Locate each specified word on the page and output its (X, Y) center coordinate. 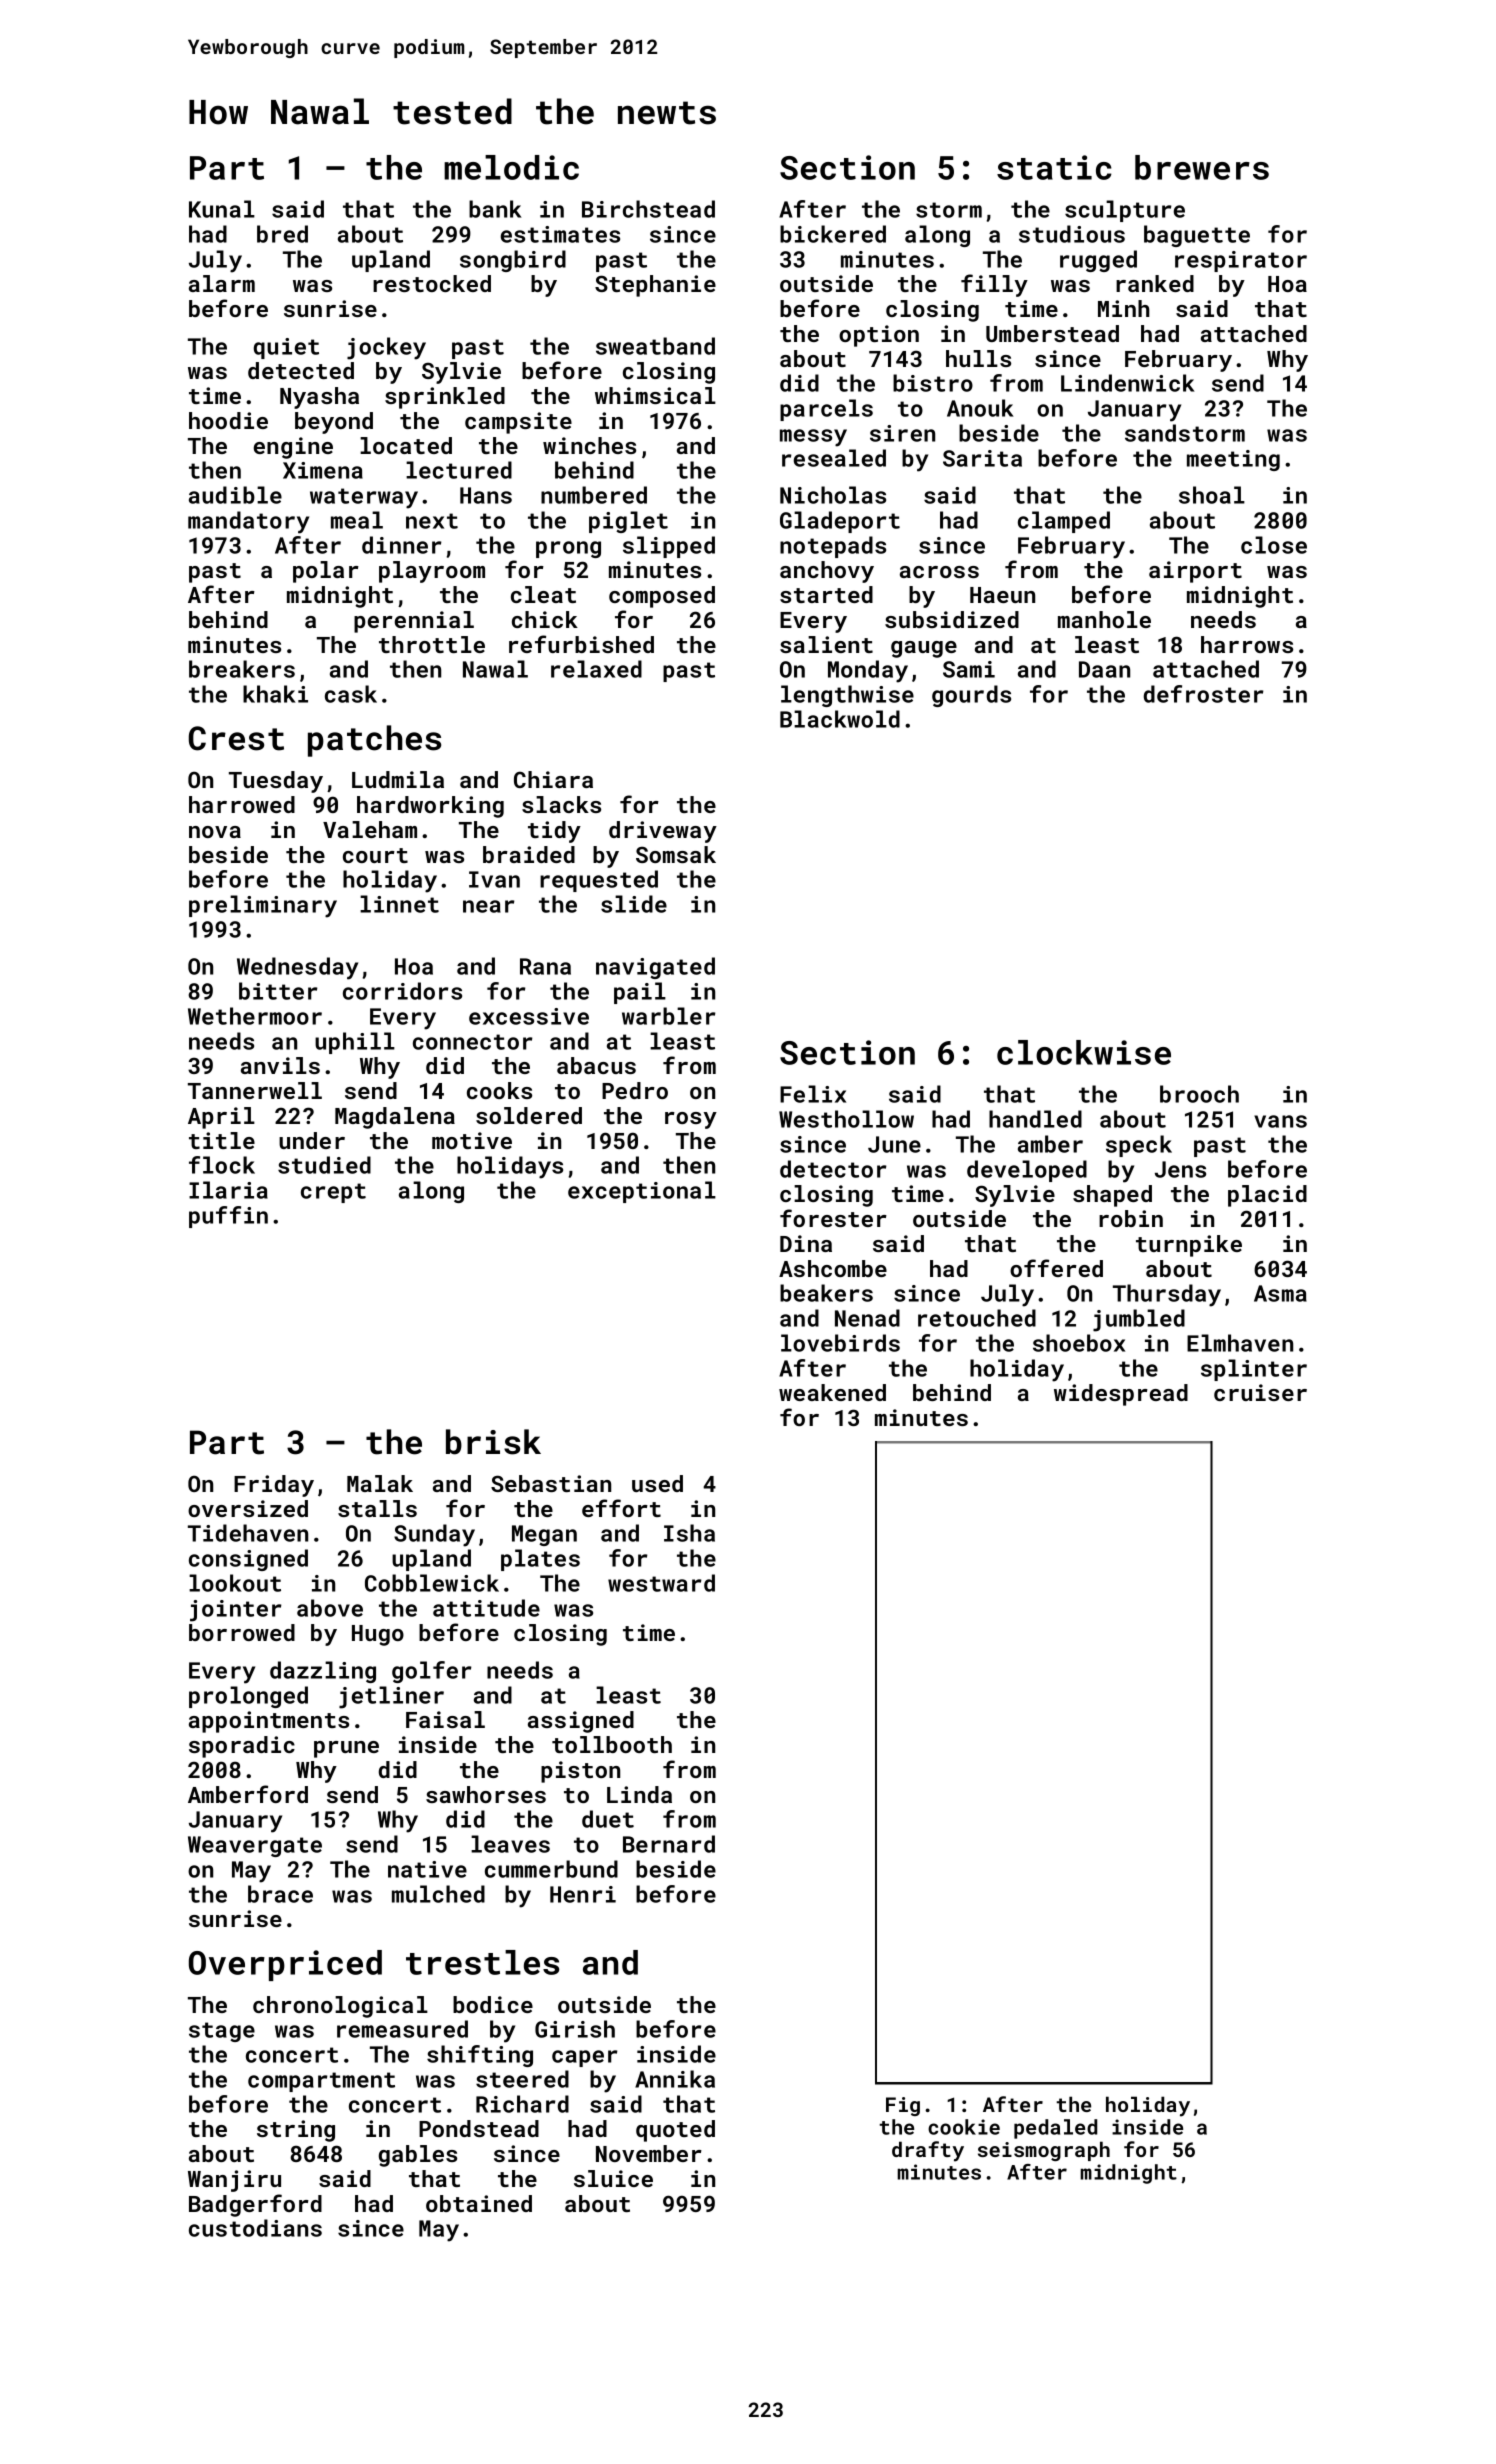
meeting (1233, 460)
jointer (235, 1611)
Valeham (370, 829)
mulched (438, 1894)
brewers (1202, 167)
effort (621, 1508)
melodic (511, 167)
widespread (1121, 1395)
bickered (833, 234)
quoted (675, 2131)
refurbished (581, 644)
